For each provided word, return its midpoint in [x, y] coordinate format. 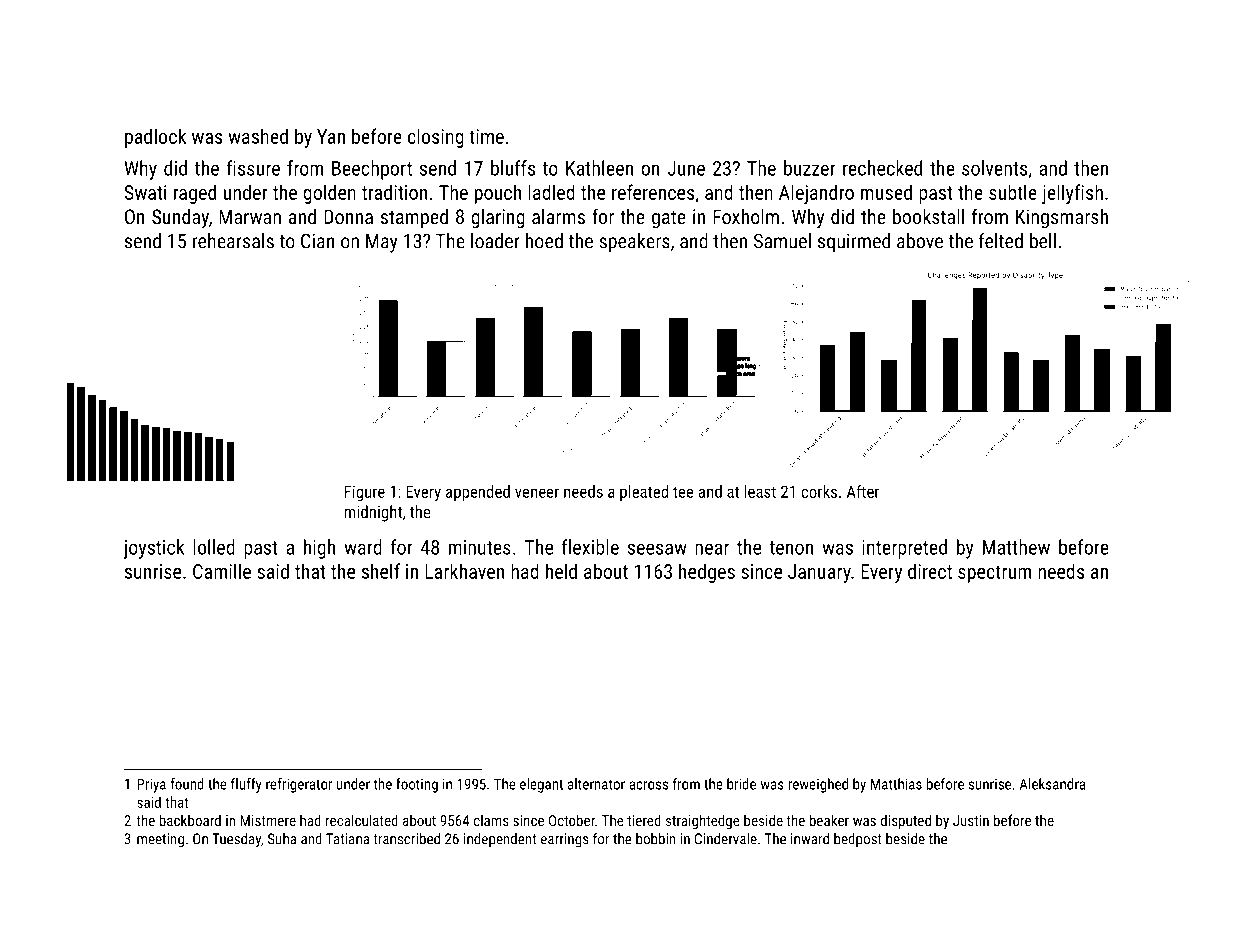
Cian [317, 241]
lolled [214, 547]
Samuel [782, 241]
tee [683, 492]
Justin [971, 820]
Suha [282, 839]
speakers [634, 243]
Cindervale [726, 839]
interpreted [904, 549]
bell [1043, 241]
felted [1001, 241]
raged [195, 194]
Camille [222, 571]
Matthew [1016, 547]
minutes [480, 547]
